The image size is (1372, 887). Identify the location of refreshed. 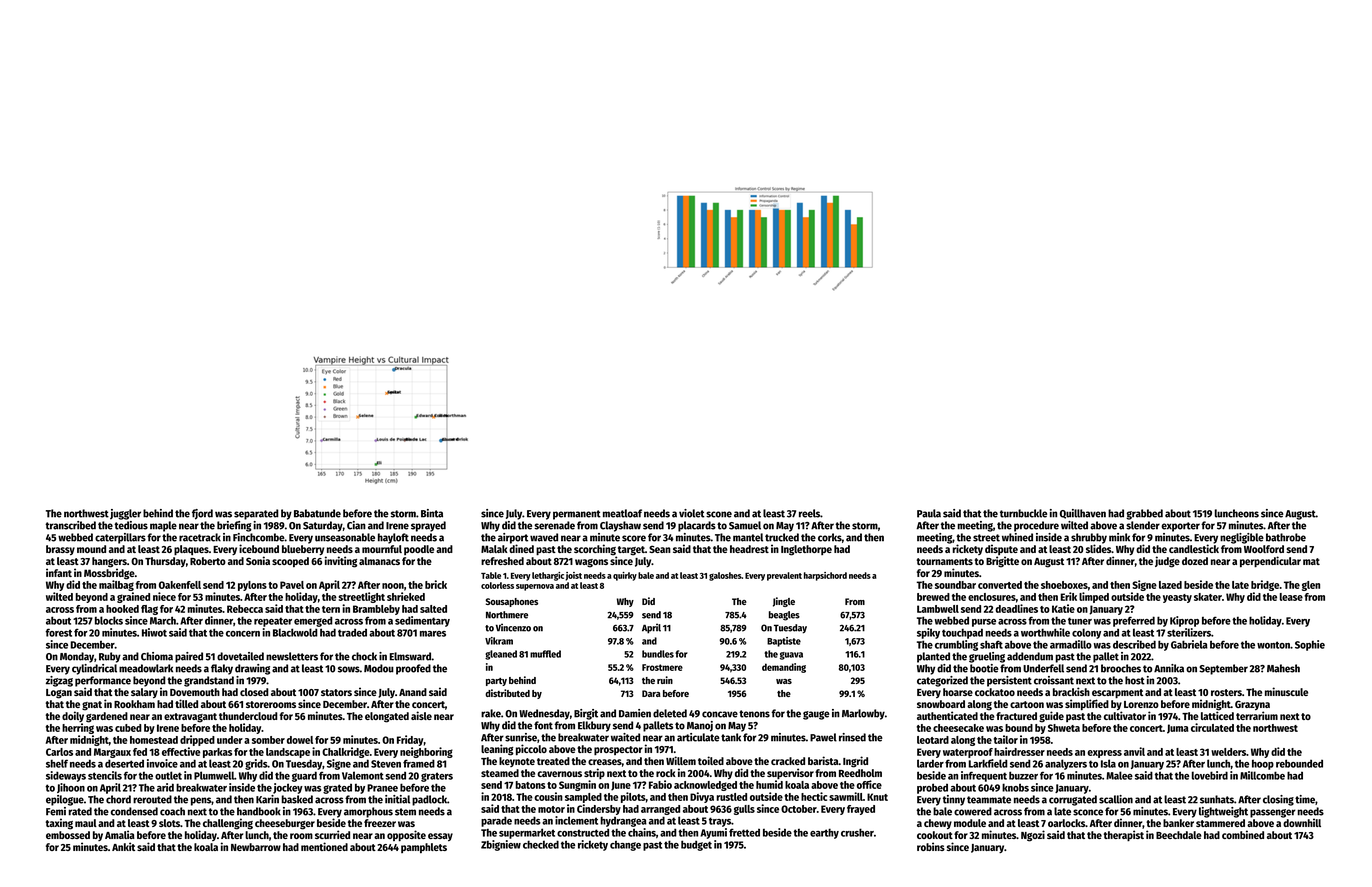
(502, 561).
